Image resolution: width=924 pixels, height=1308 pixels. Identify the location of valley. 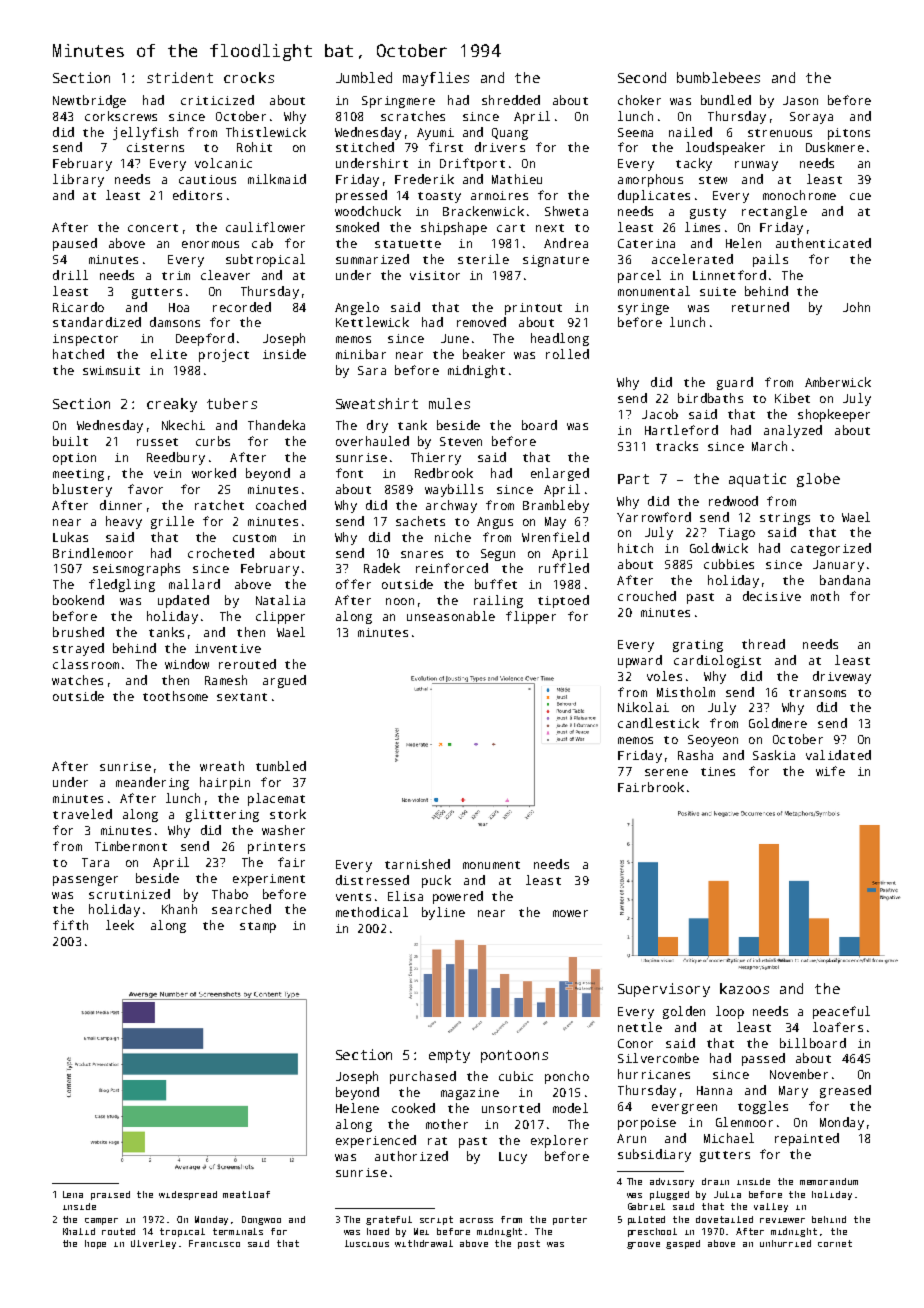
(771, 1207).
